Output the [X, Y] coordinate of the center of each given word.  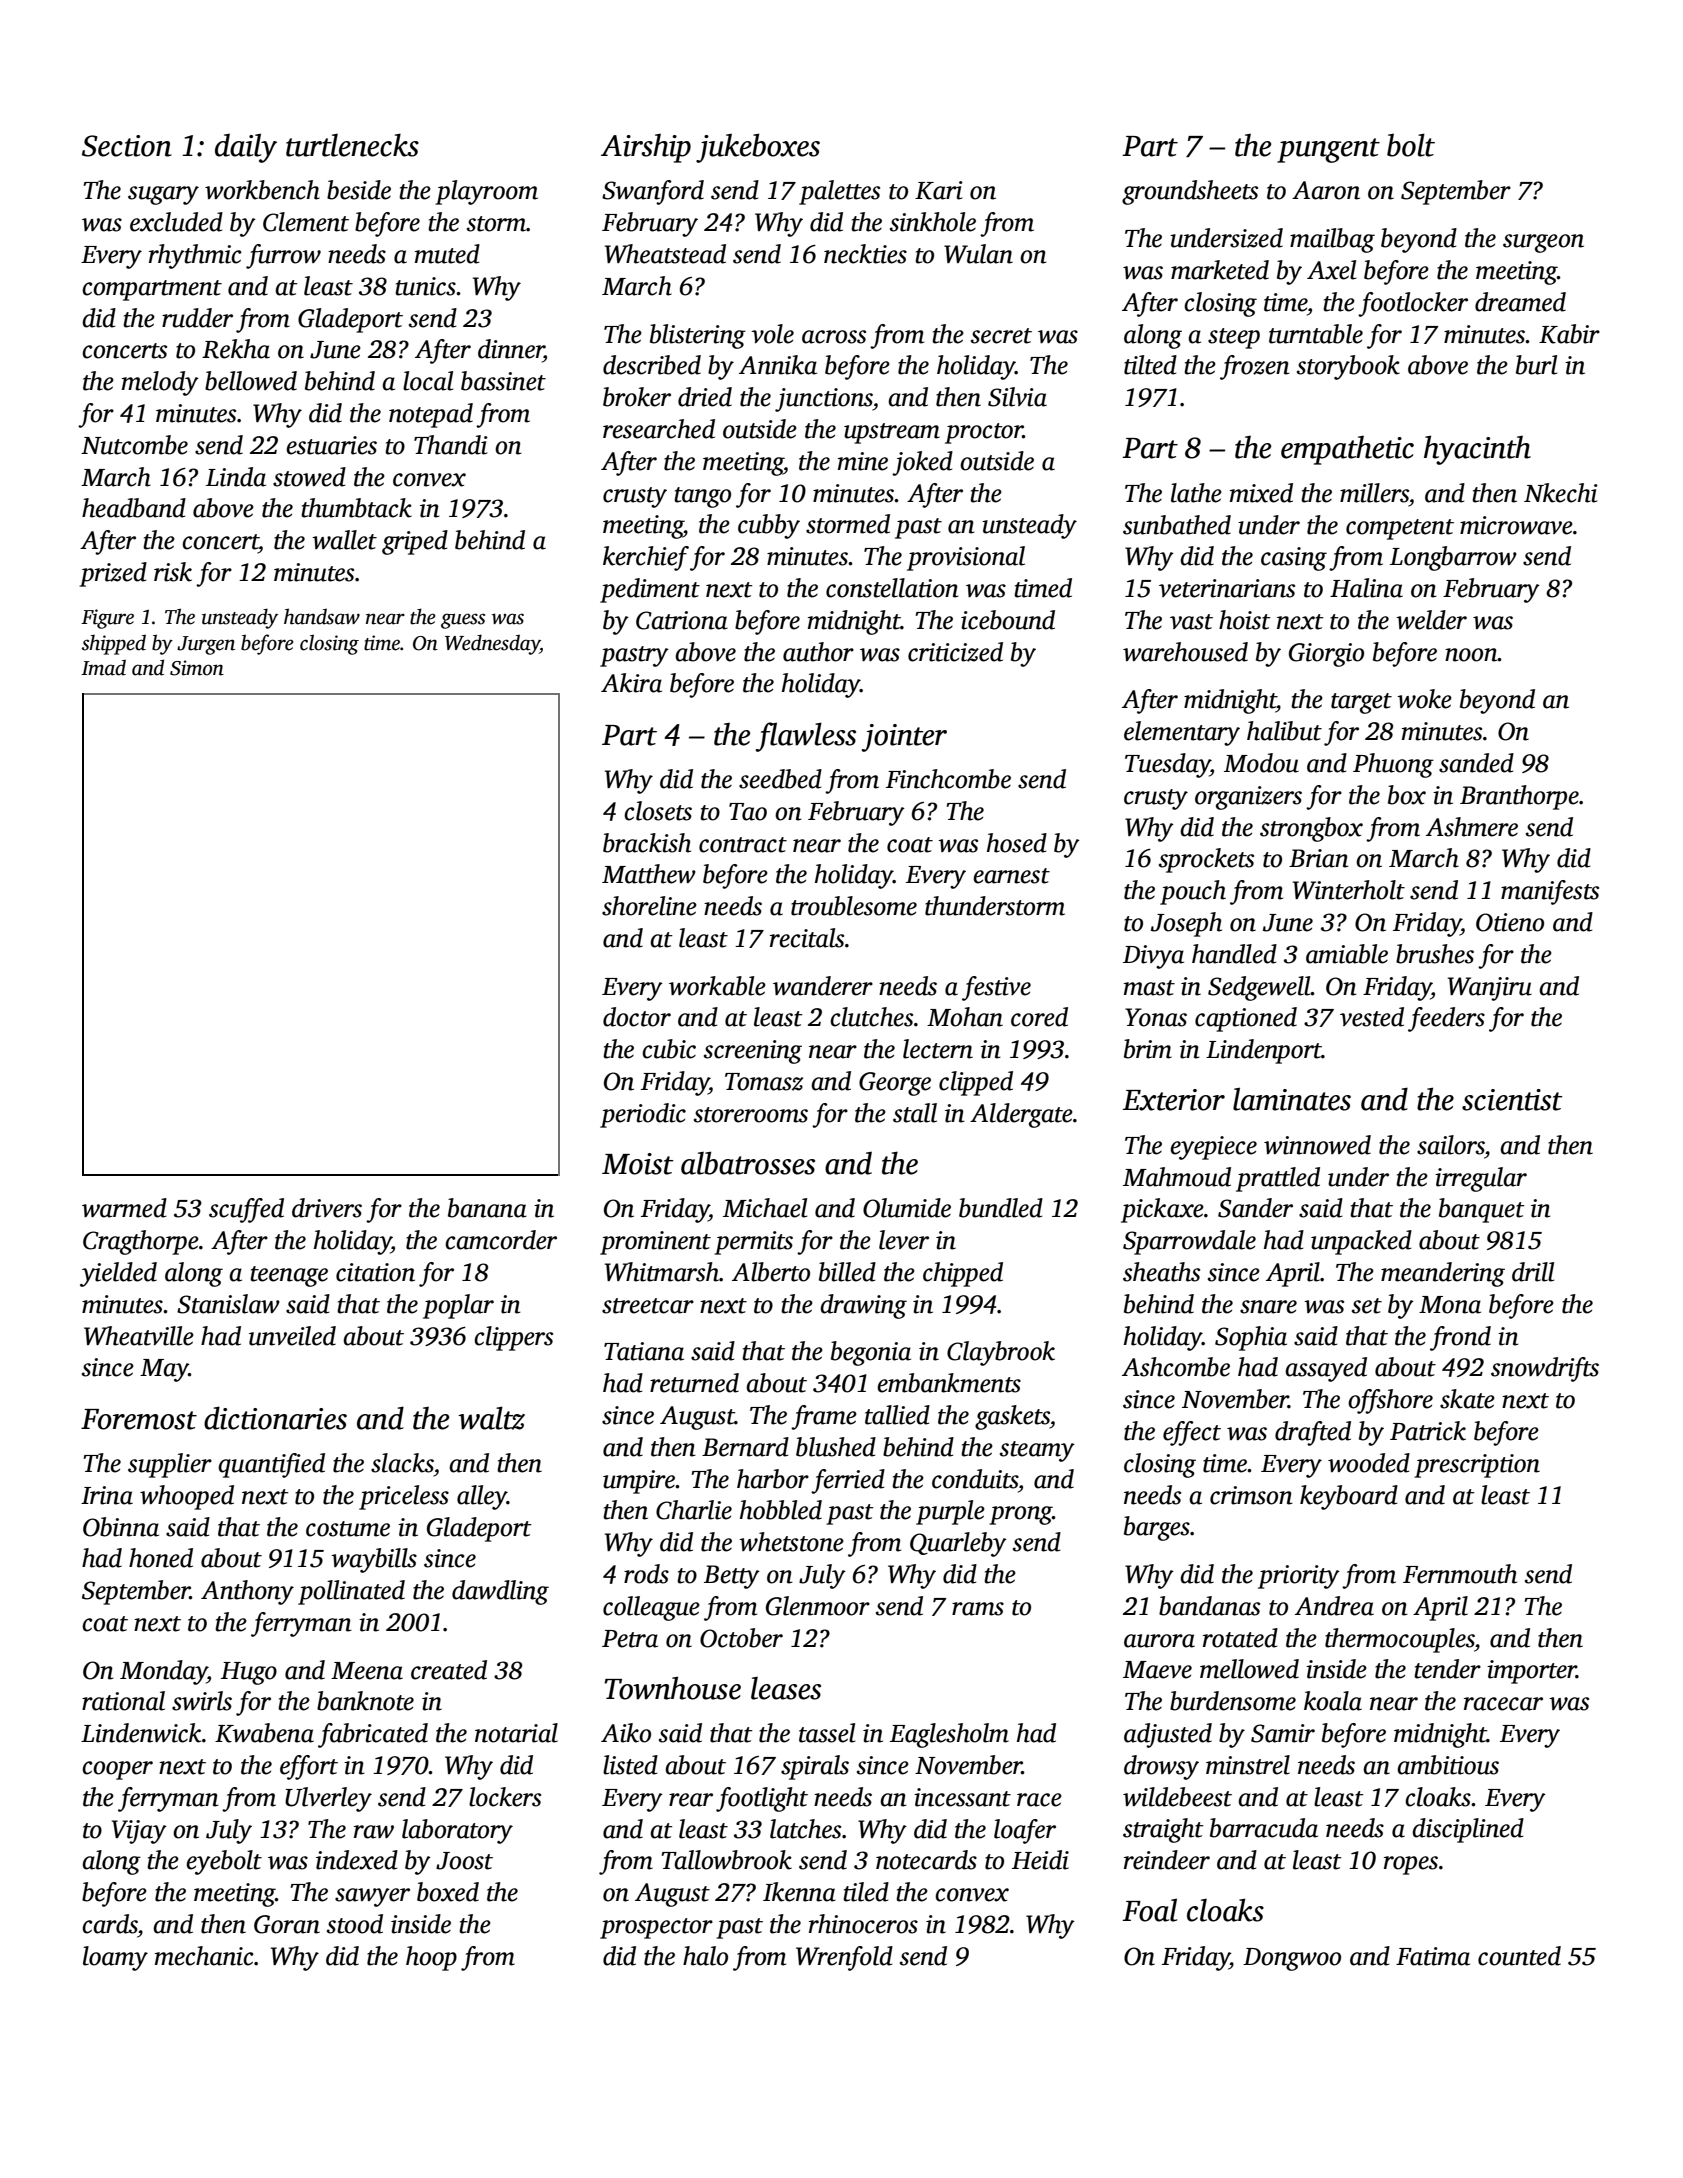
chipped [963, 1274]
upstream [892, 433]
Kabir [1569, 334]
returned [694, 1383]
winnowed [1317, 1145]
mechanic [204, 1956]
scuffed [246, 1210]
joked [922, 463]
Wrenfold [844, 1958]
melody [160, 383]
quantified [271, 1465]
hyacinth [1477, 450]
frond [1460, 1338]
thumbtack [356, 508]
